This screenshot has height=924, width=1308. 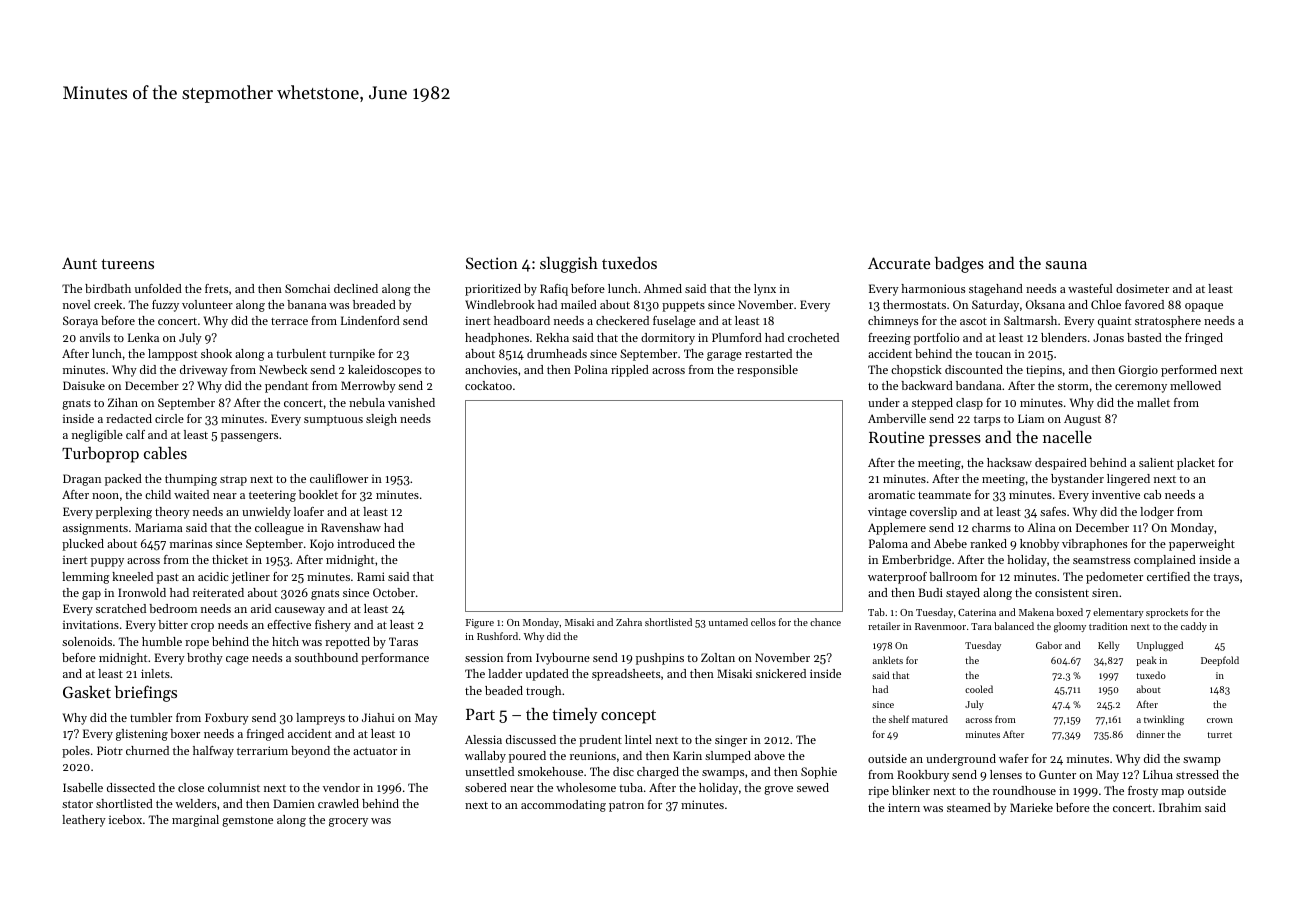 What do you see at coordinates (261, 608) in the screenshot?
I see `arid` at bounding box center [261, 608].
